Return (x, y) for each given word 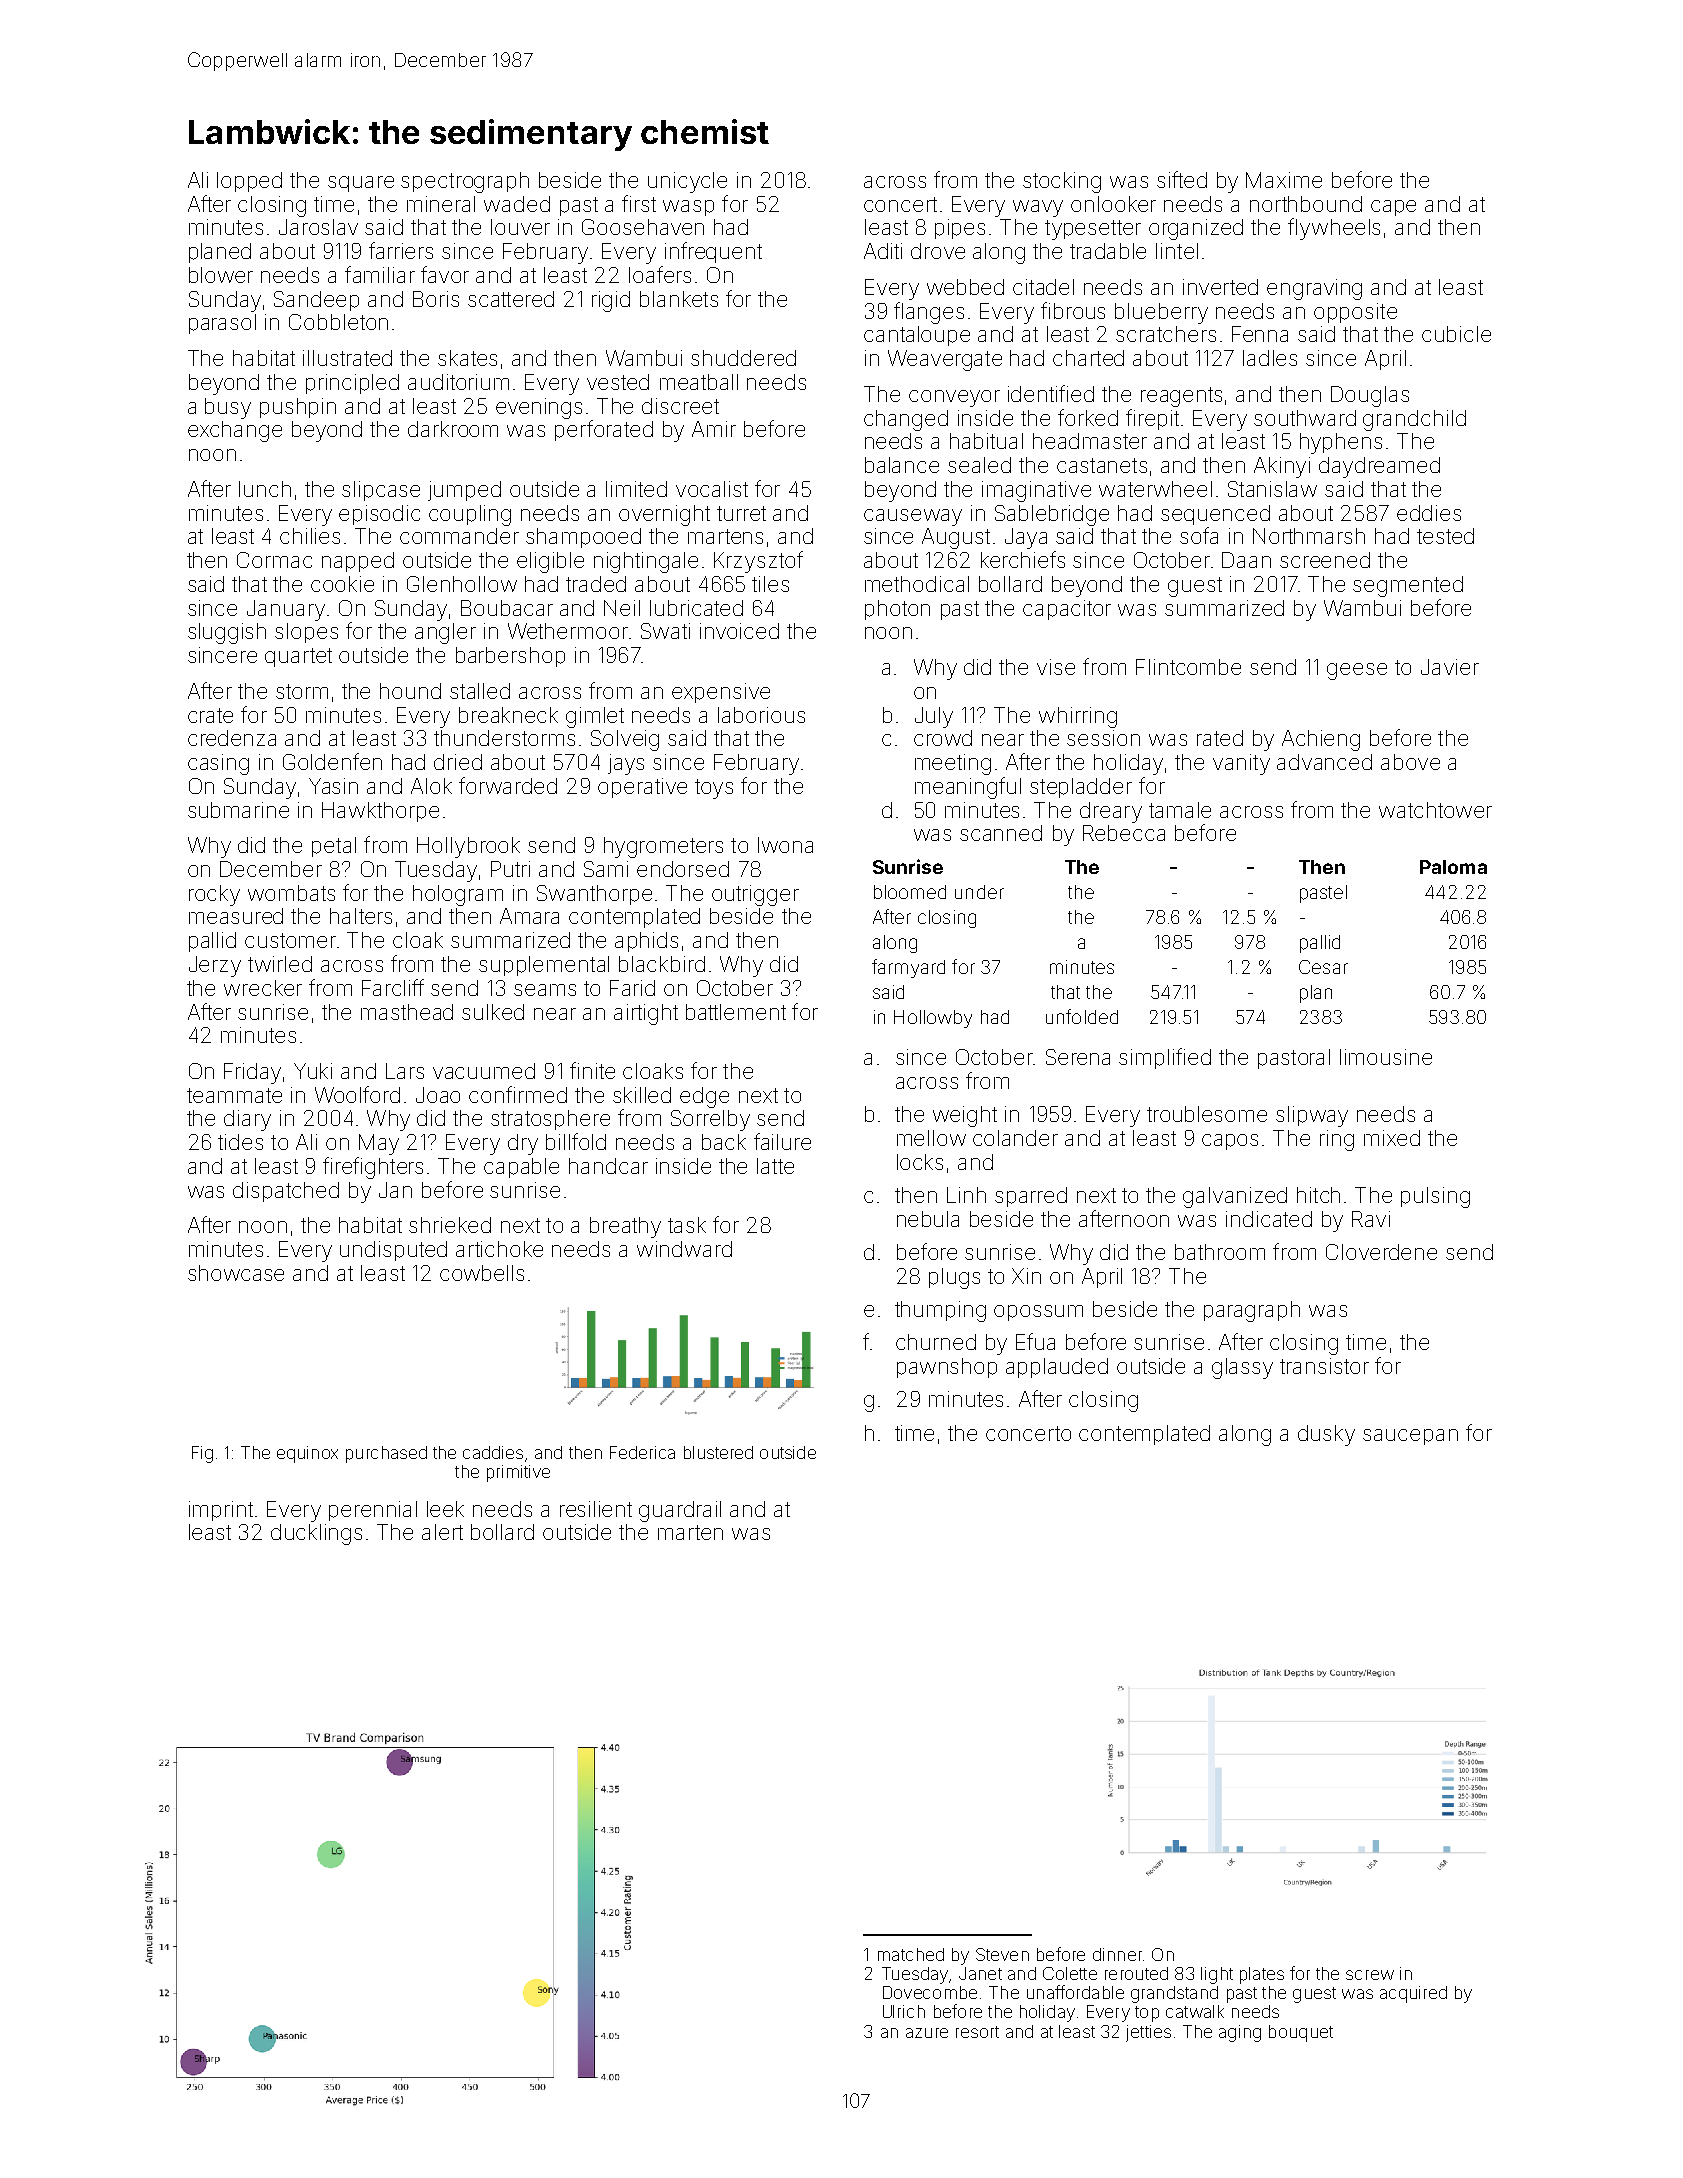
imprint (221, 1511)
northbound (1306, 204)
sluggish (227, 633)
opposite (1355, 313)
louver (520, 227)
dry (523, 1144)
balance (902, 465)
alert (442, 1532)
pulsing (1435, 1197)
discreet (680, 406)
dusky (1326, 1435)
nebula (928, 1219)
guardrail (680, 1511)
